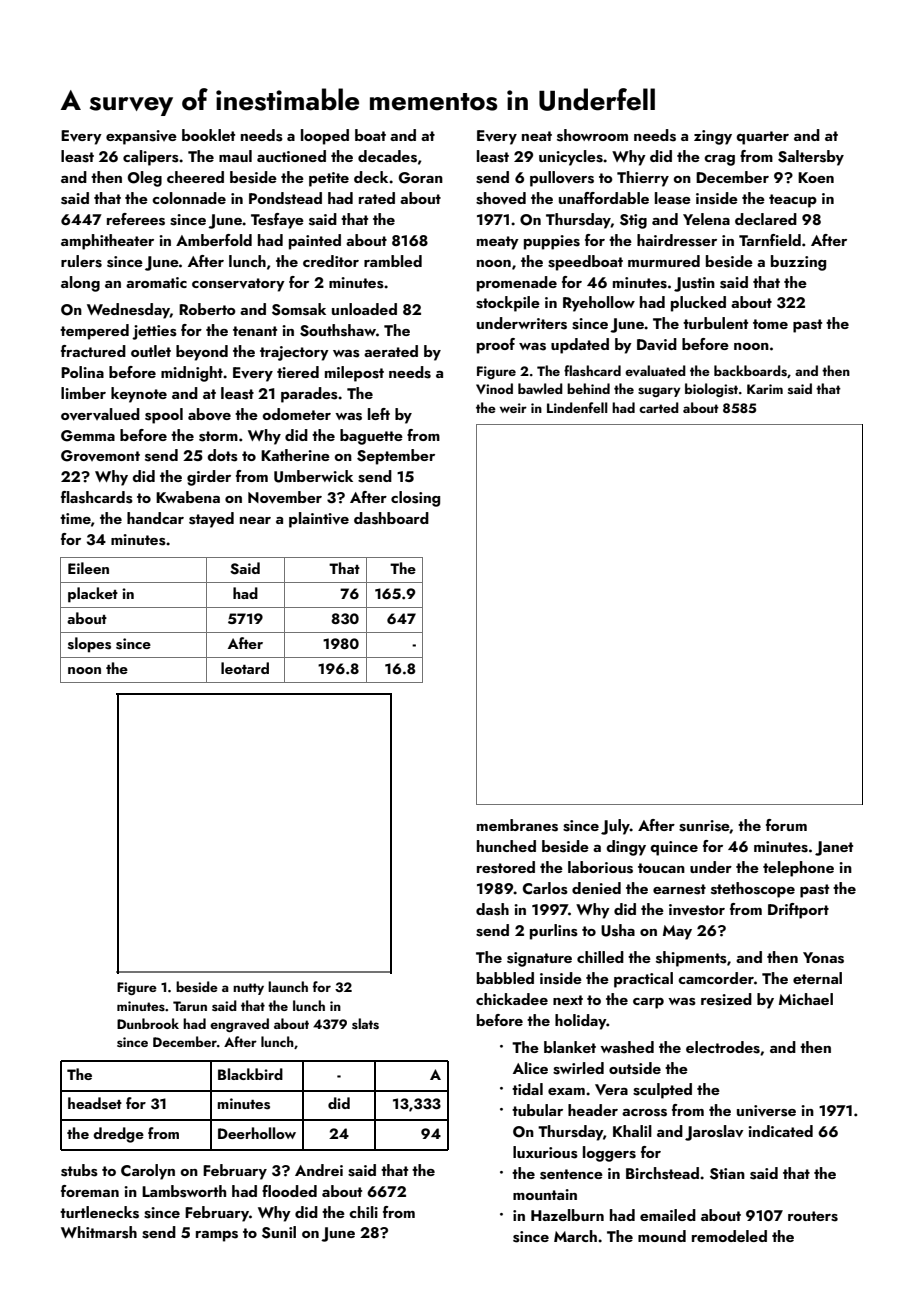 Image resolution: width=924 pixels, height=1314 pixels. Describe the element at coordinates (118, 1135) in the page. I see `dredge` at that location.
